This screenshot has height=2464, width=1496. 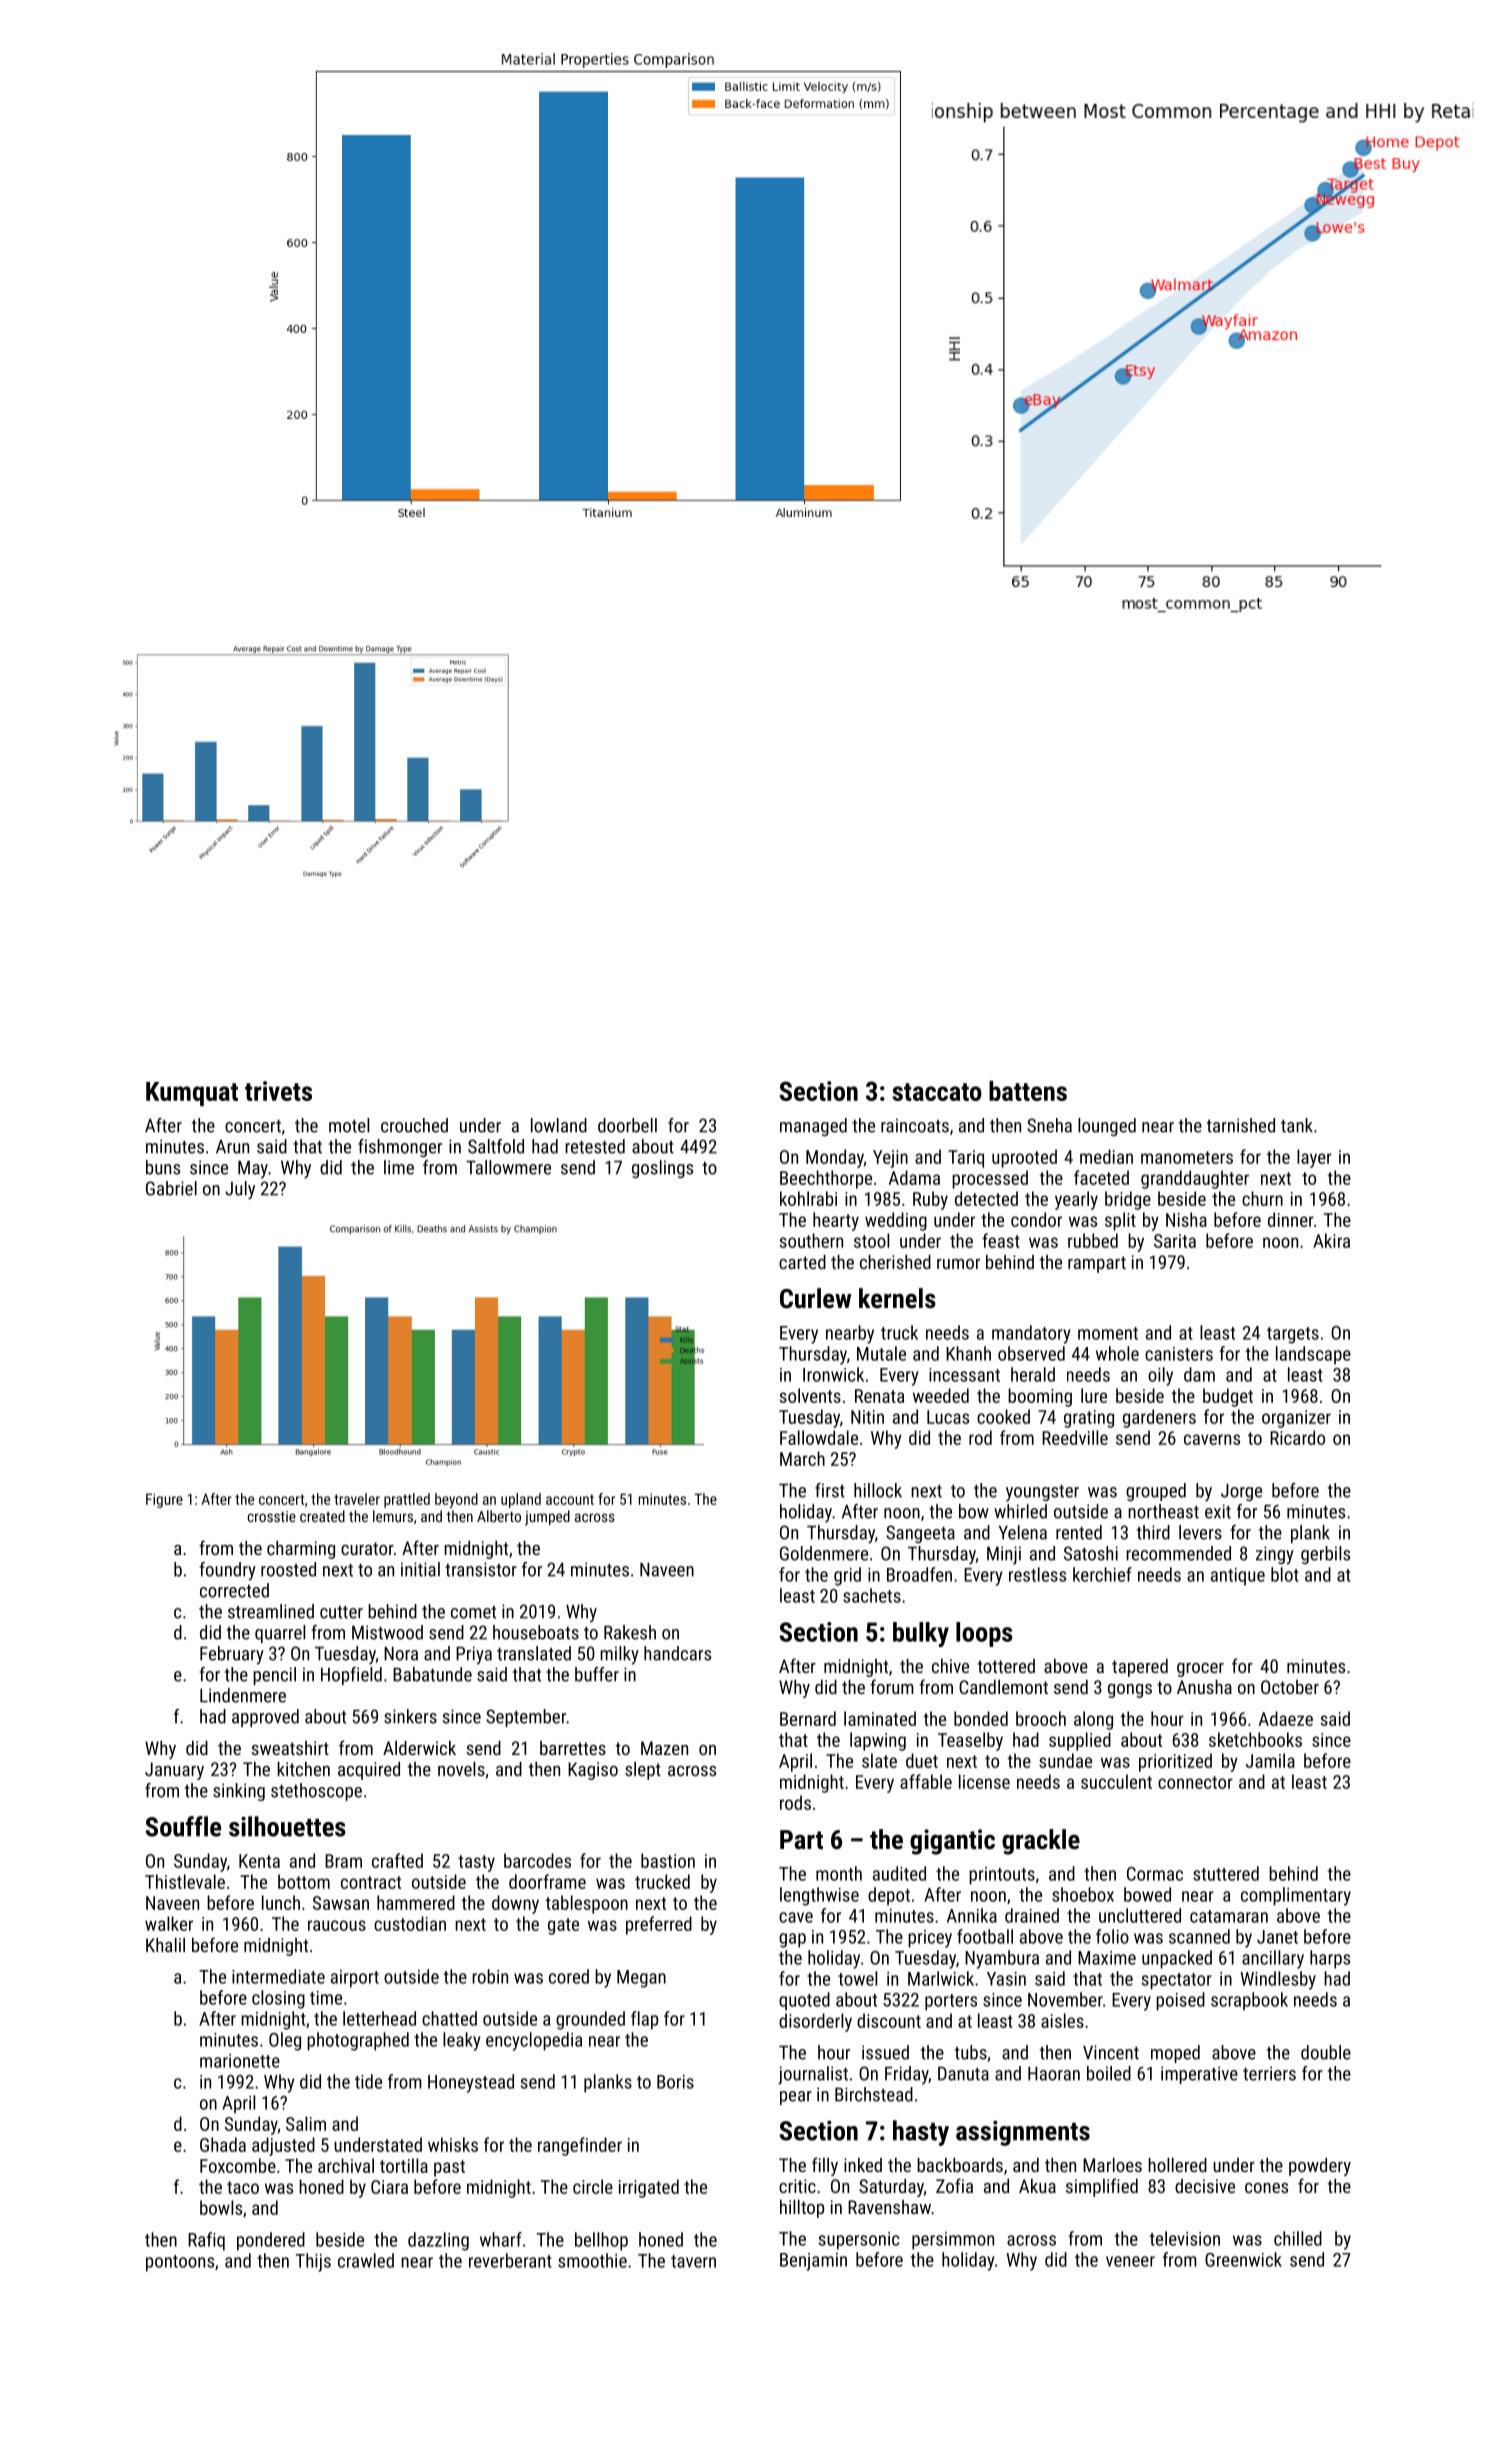 I want to click on initial, so click(x=420, y=1569).
